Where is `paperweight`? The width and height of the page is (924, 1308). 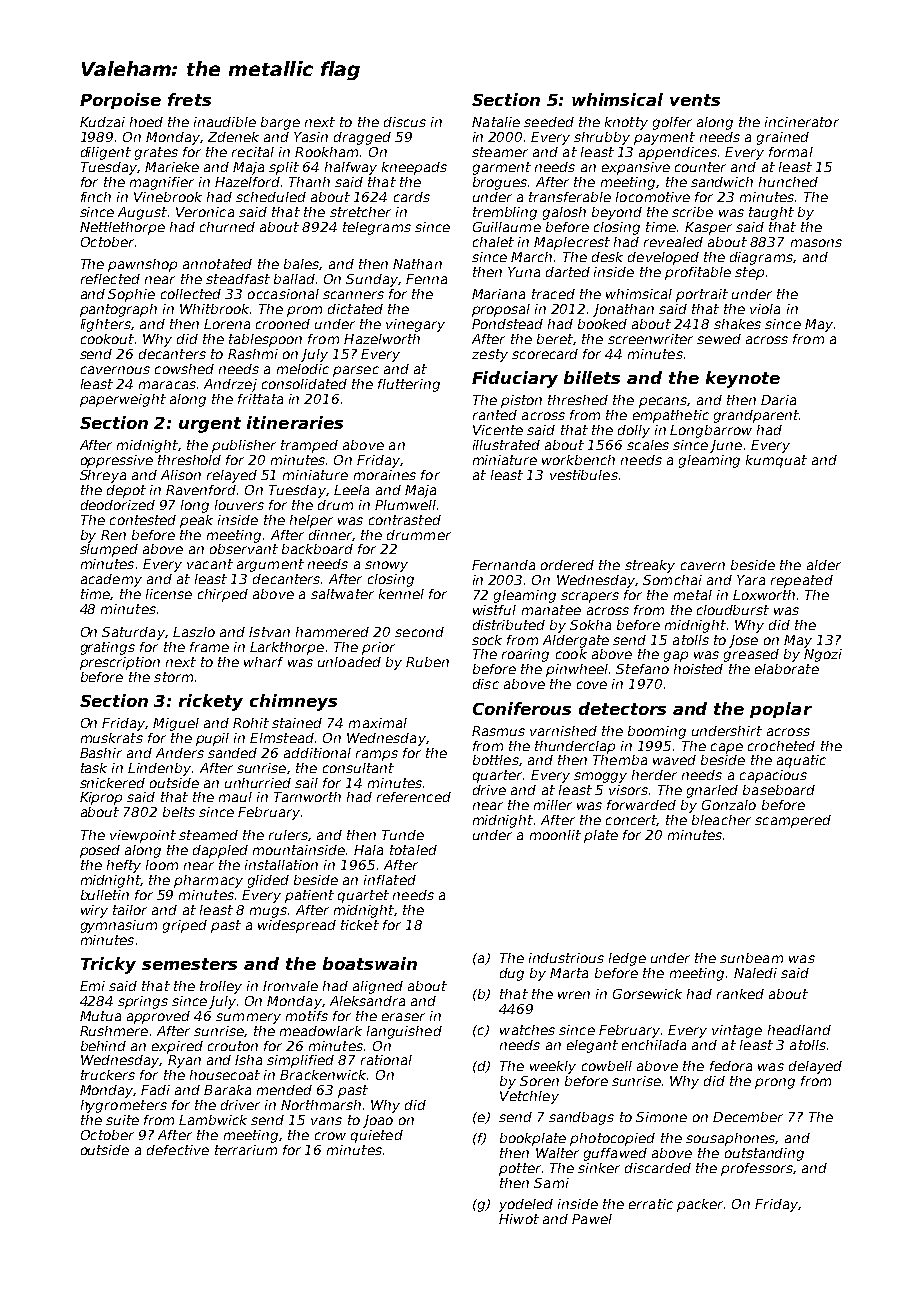 paperweight is located at coordinates (123, 400).
